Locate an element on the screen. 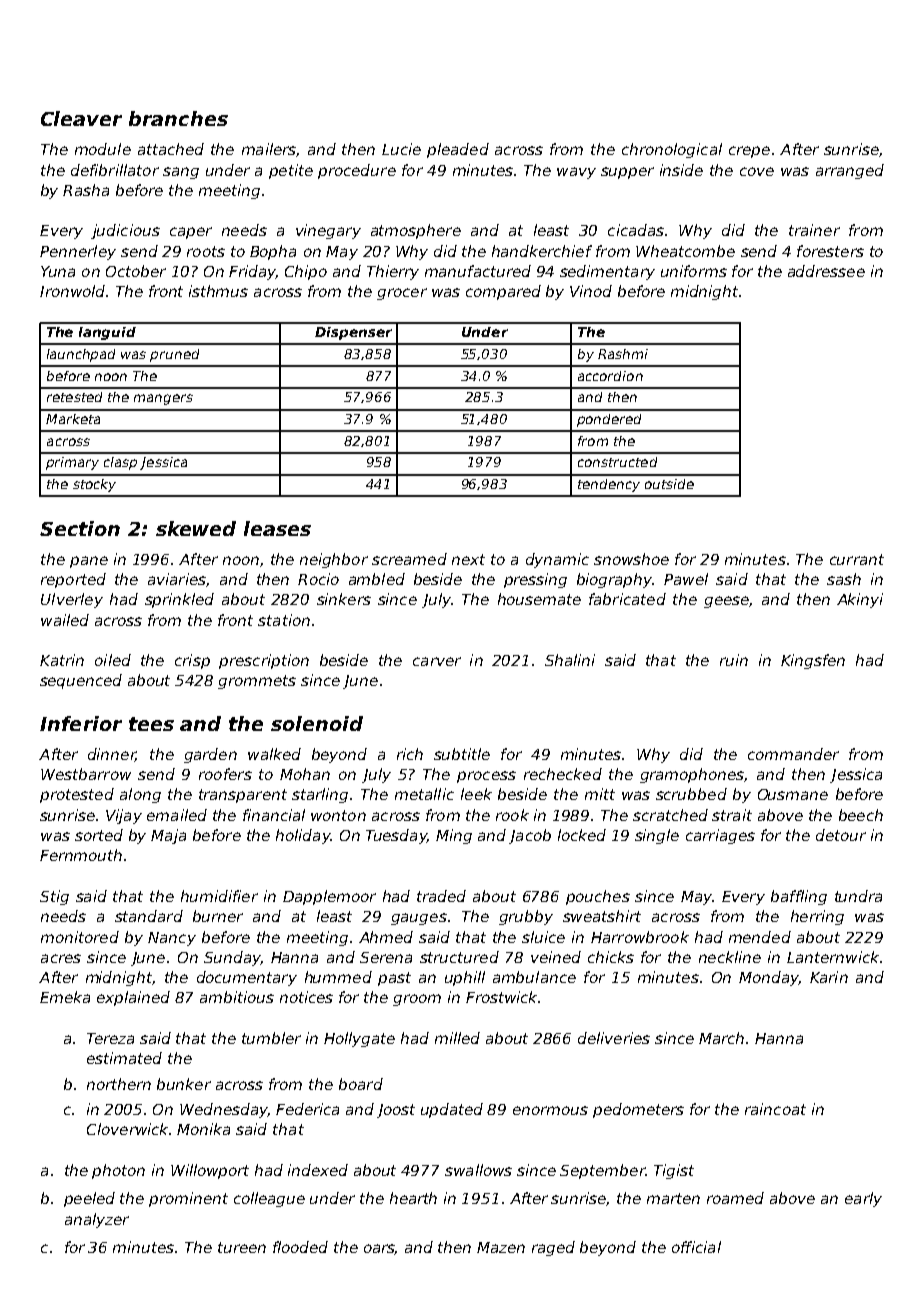  foresters is located at coordinates (830, 251).
